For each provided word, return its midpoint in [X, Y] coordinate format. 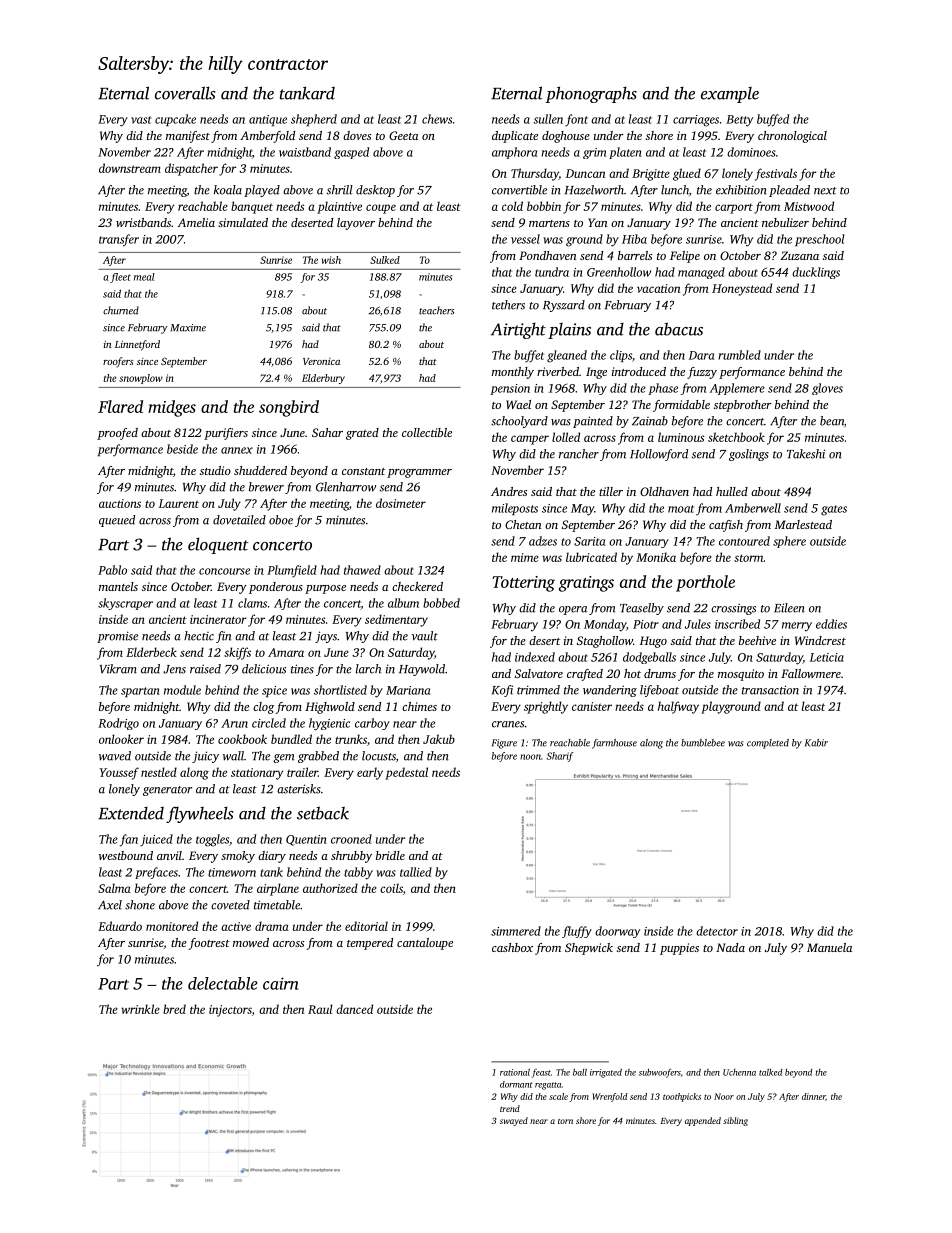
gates [834, 510]
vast [141, 120]
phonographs [591, 94]
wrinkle [140, 1009]
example [730, 95]
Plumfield [292, 571]
